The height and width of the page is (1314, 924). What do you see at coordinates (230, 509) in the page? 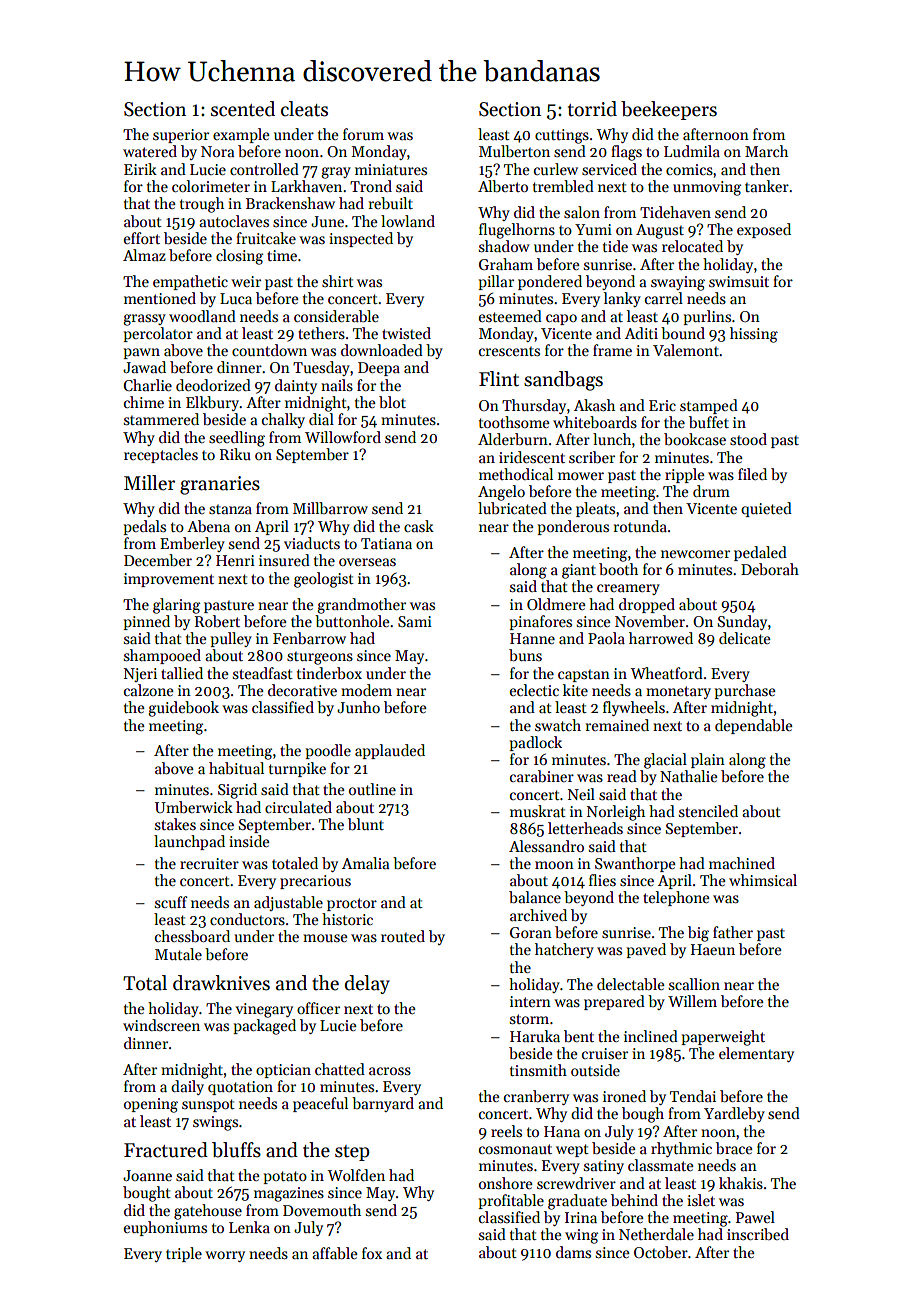
I see `stanza` at bounding box center [230, 509].
